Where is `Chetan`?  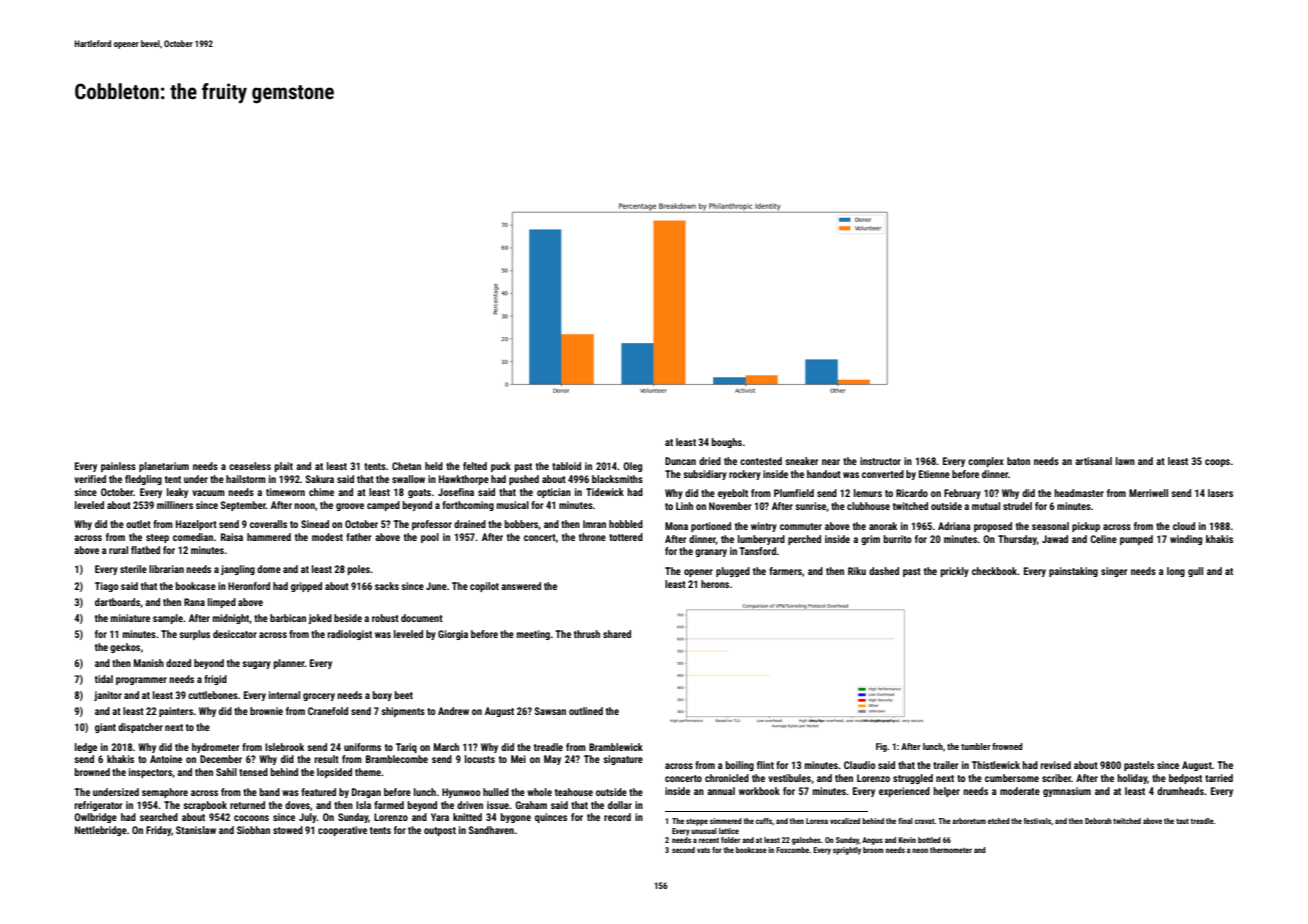
Chetan is located at coordinates (406, 466).
